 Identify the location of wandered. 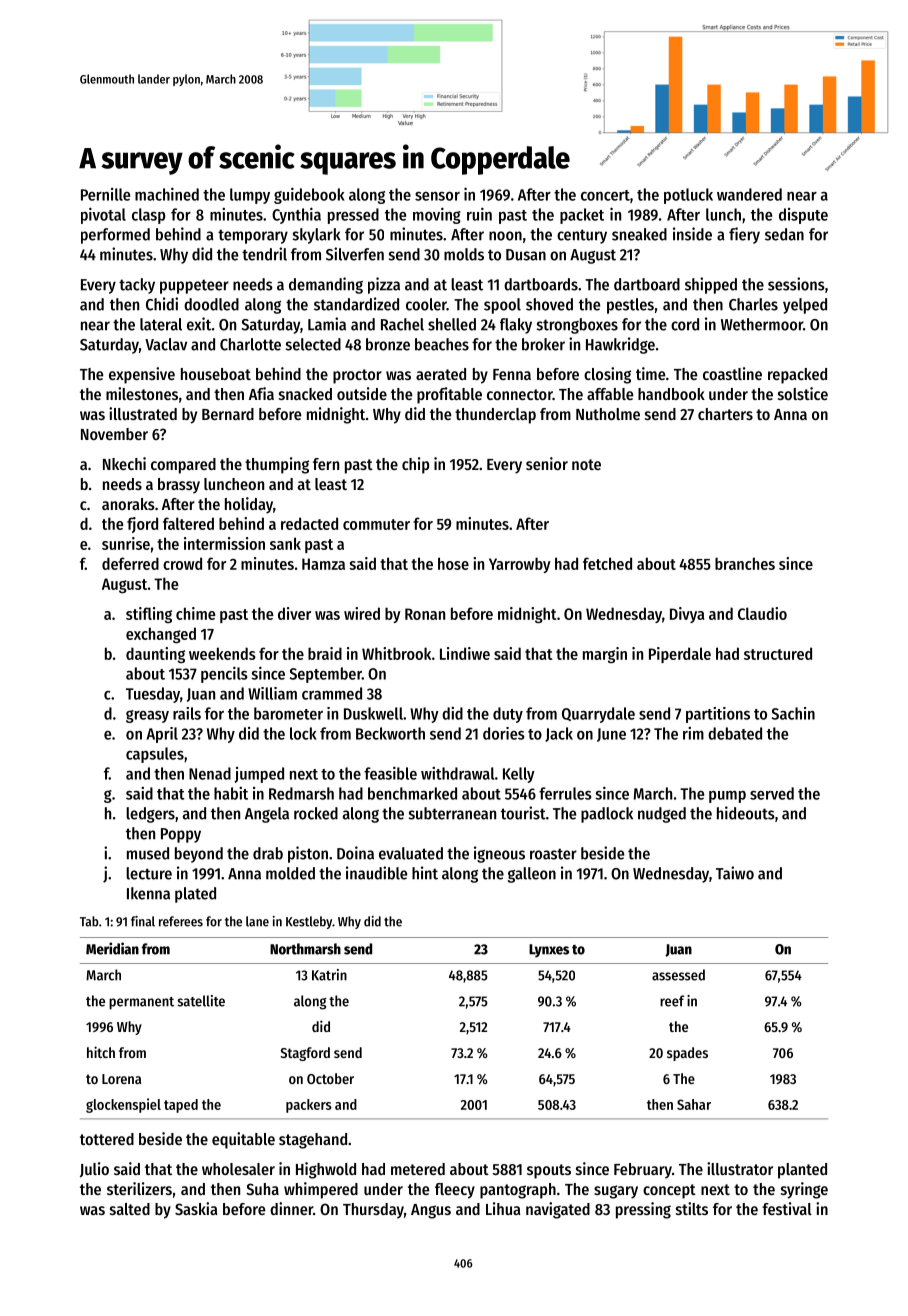
(749, 194).
